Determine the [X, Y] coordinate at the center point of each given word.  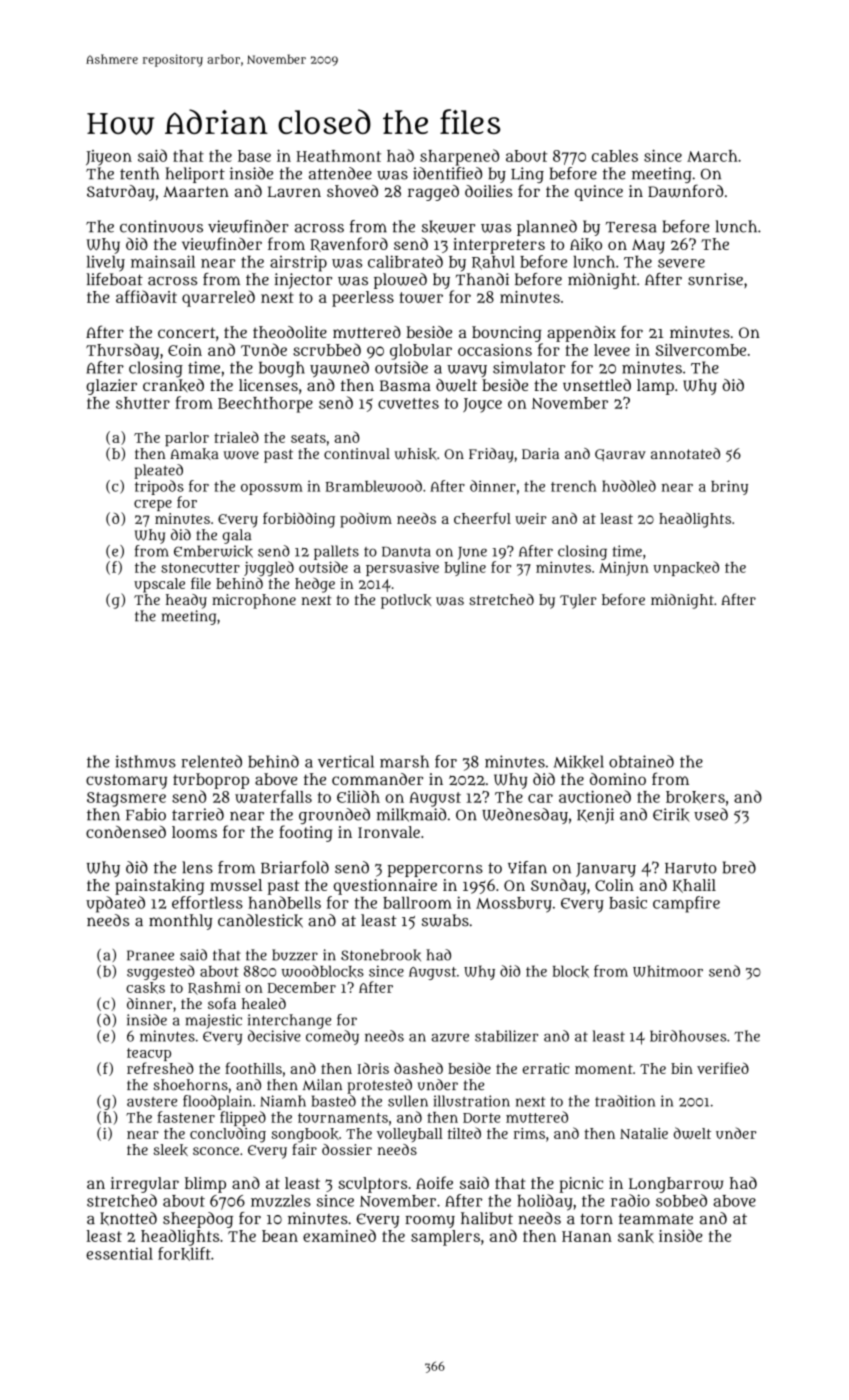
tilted [464, 1133]
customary [126, 781]
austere [152, 1102]
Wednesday [525, 816]
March [712, 156]
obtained [641, 761]
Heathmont [338, 156]
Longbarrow [676, 1185]
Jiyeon [109, 158]
